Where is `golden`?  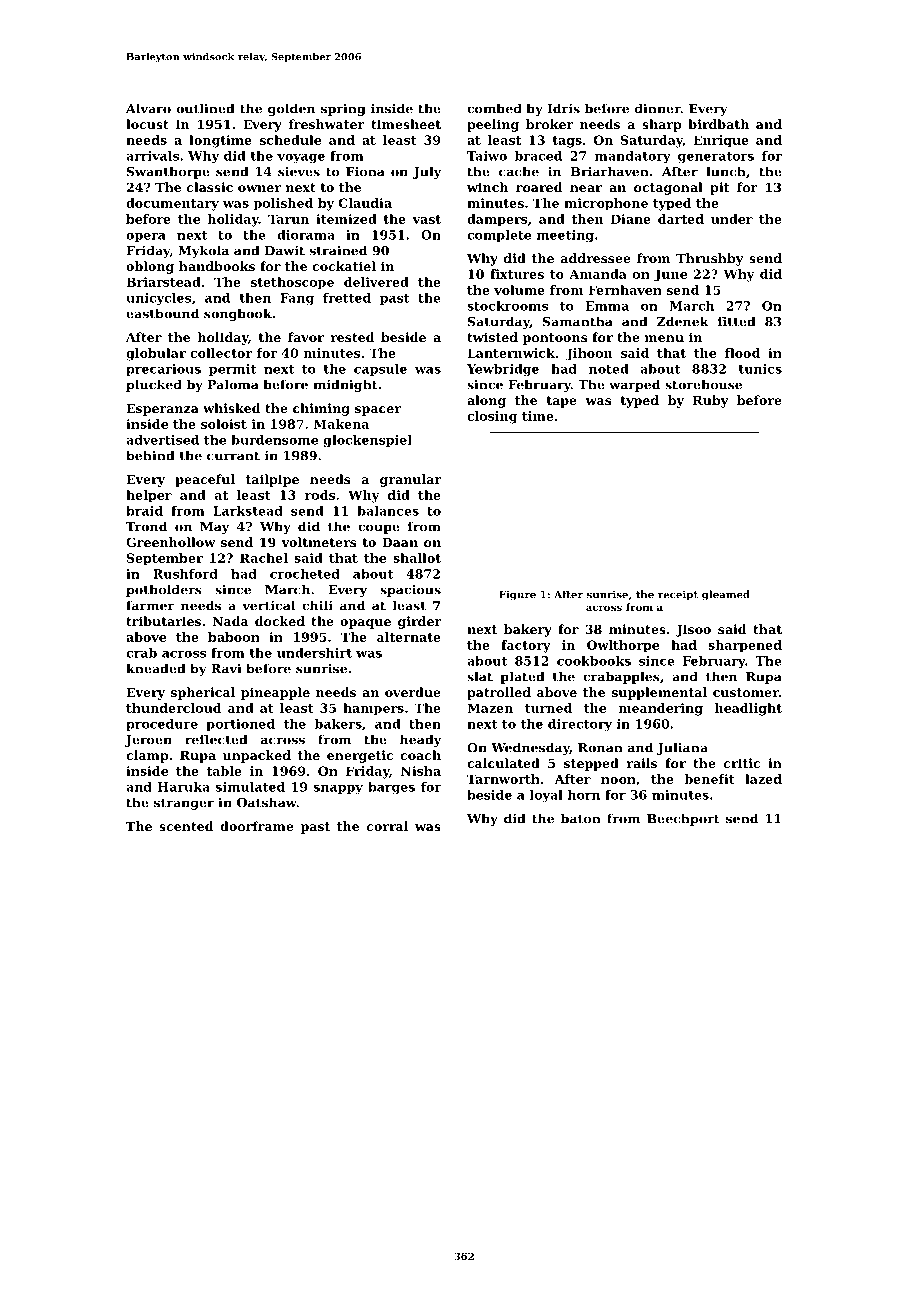
golden is located at coordinates (291, 109).
